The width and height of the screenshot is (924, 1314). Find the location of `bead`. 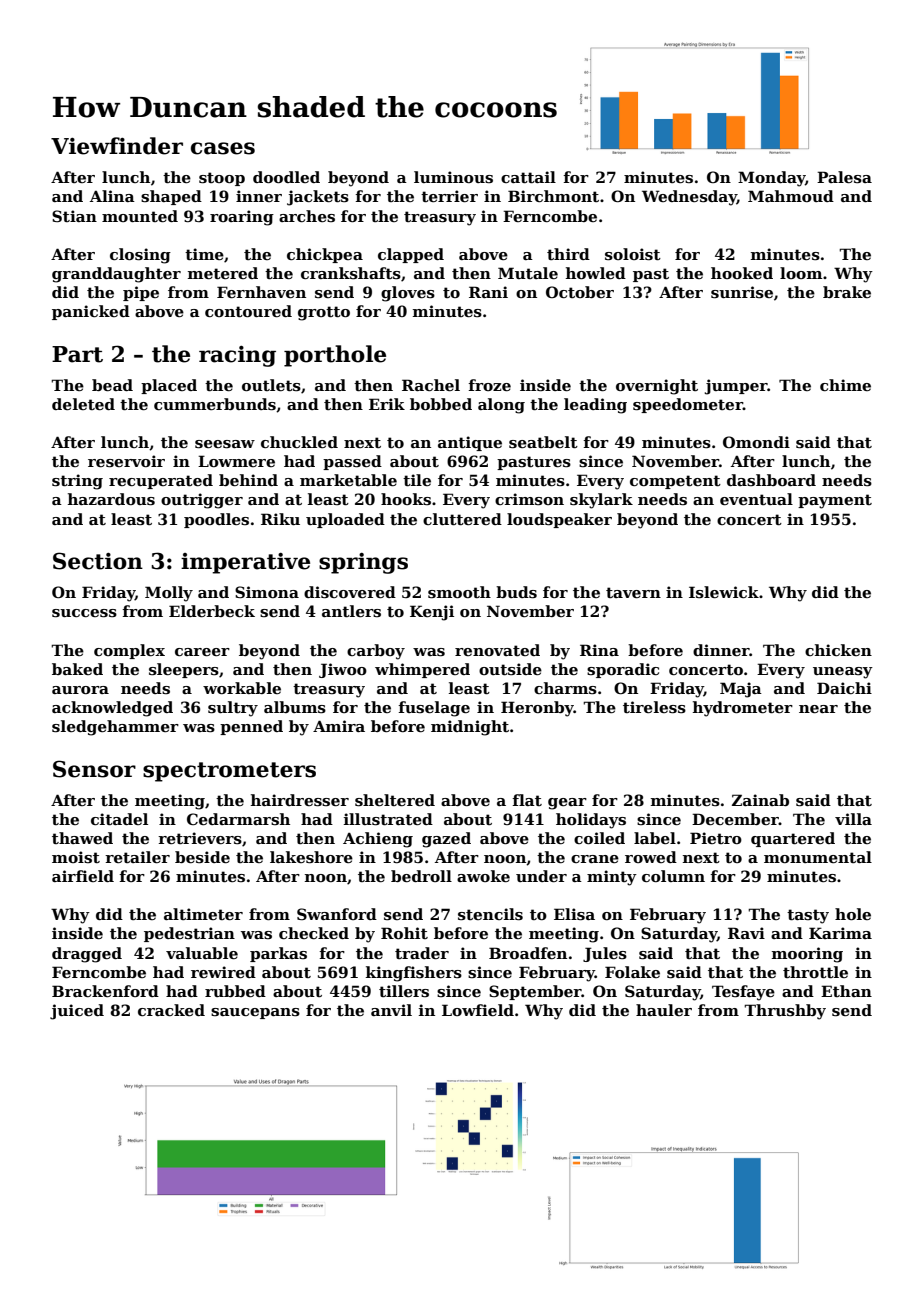

bead is located at coordinates (112, 385).
